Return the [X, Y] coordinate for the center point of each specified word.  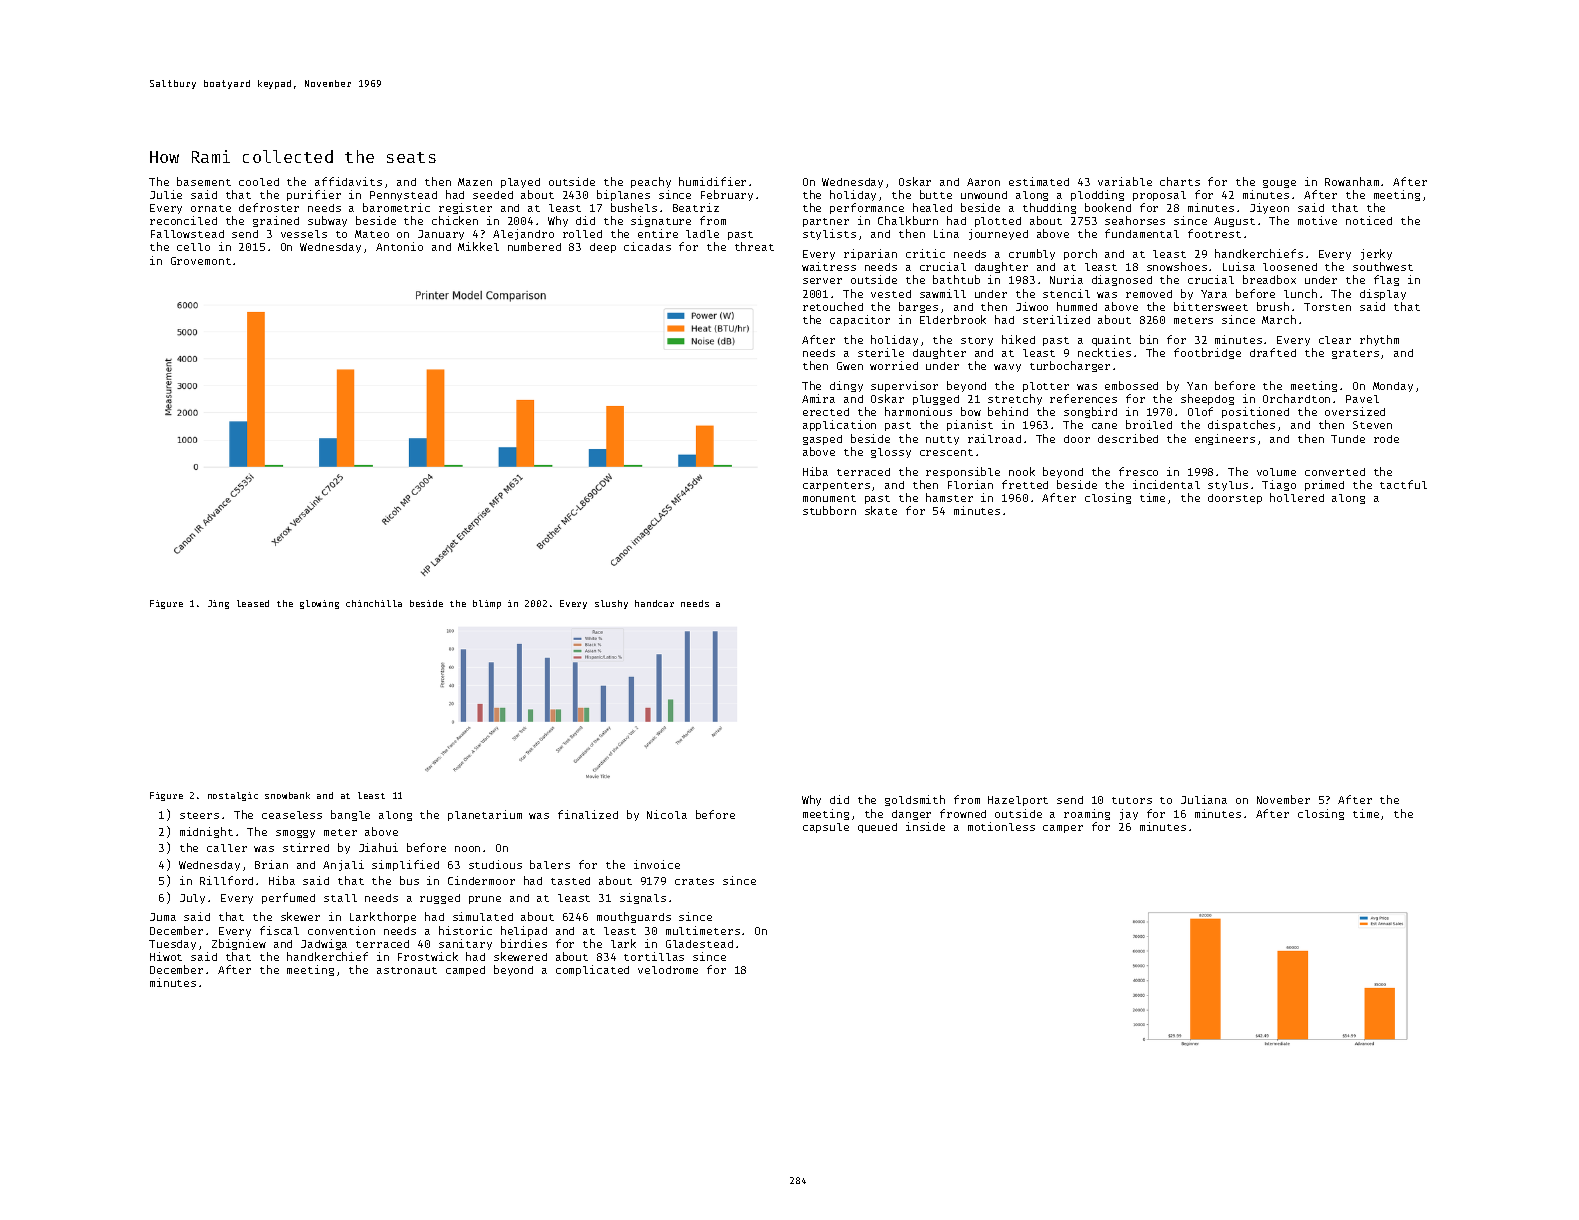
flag [1386, 280]
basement [204, 181]
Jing [218, 604]
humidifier [712, 181]
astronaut [407, 970]
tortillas [654, 956]
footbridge [1207, 353]
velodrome [668, 970]
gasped [822, 440]
